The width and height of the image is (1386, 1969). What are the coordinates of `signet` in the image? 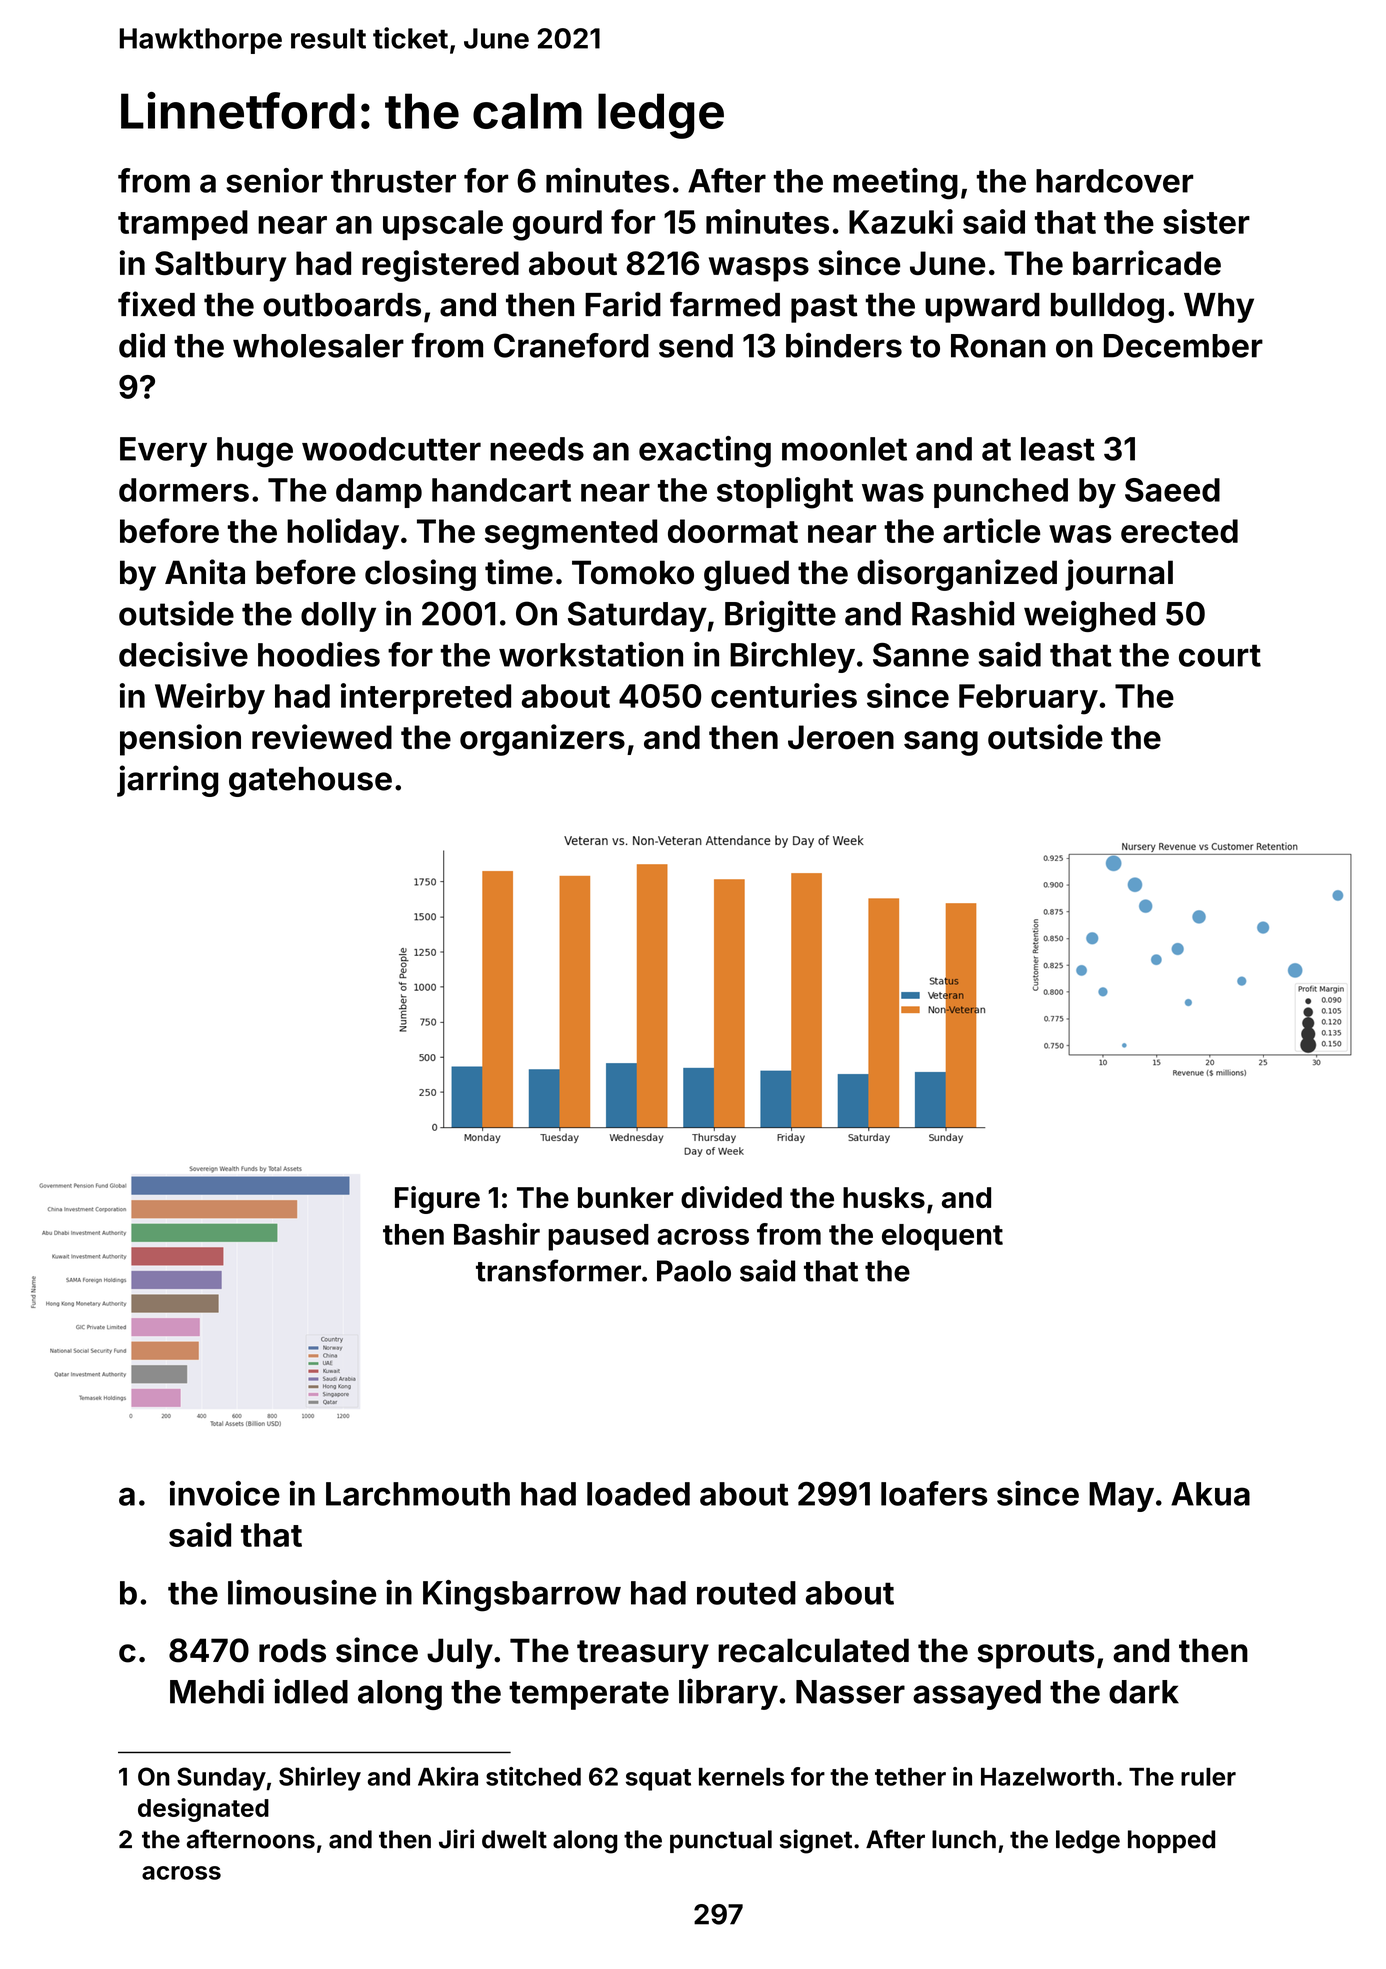 It's located at (816, 1841).
